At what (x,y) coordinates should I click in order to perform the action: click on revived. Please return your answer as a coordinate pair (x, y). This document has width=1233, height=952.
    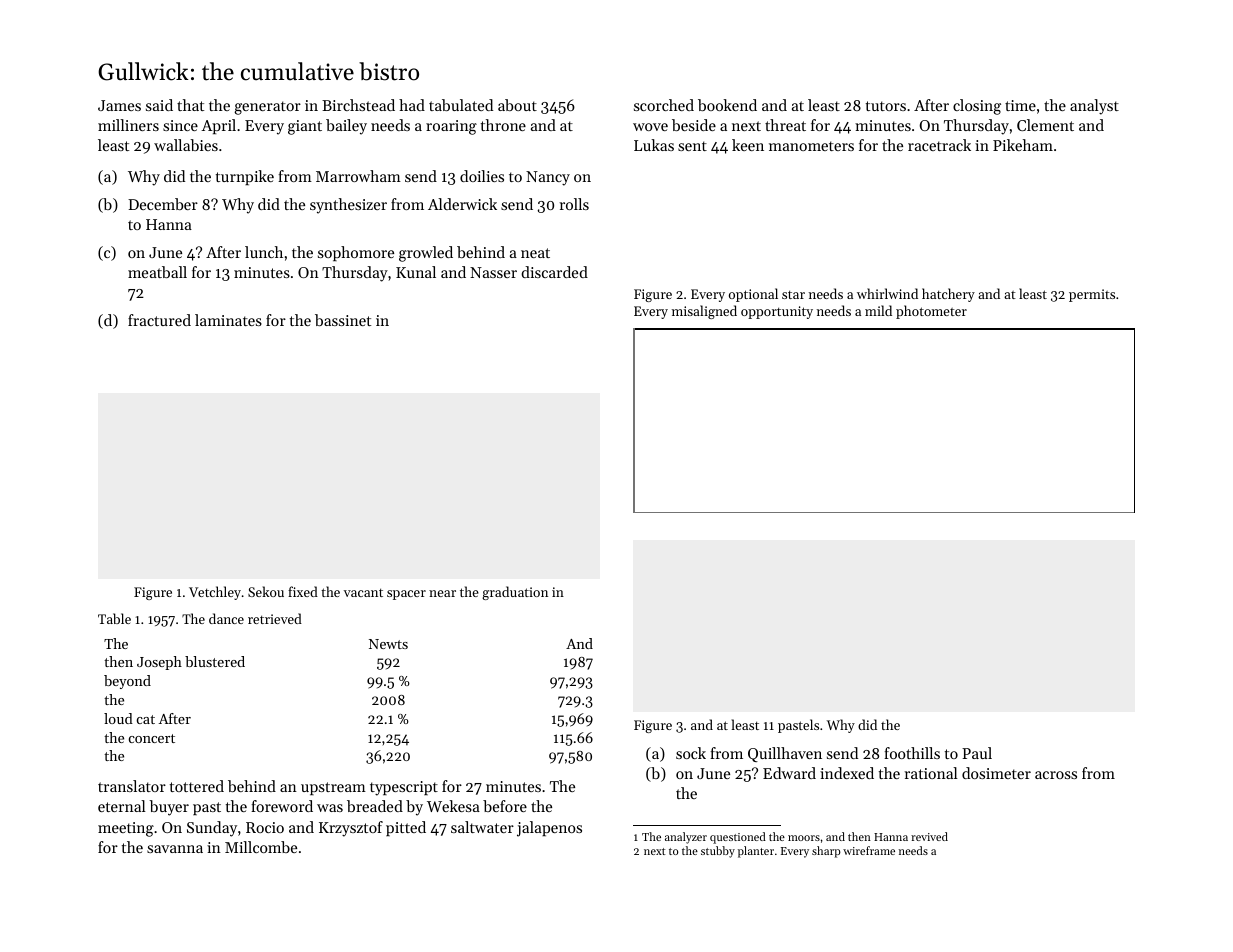
    Looking at the image, I should click on (929, 836).
